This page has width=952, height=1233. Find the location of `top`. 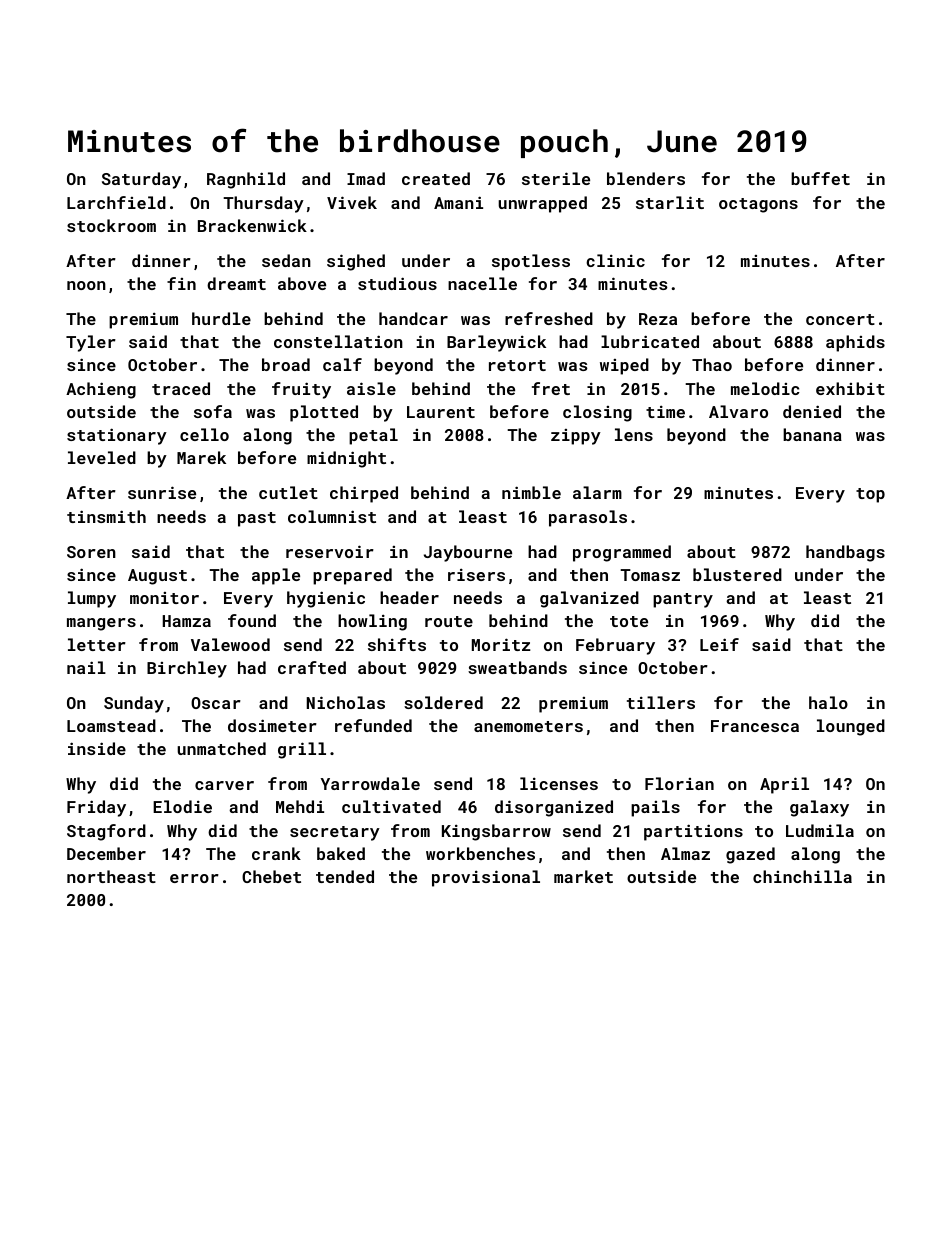

top is located at coordinates (870, 495).
